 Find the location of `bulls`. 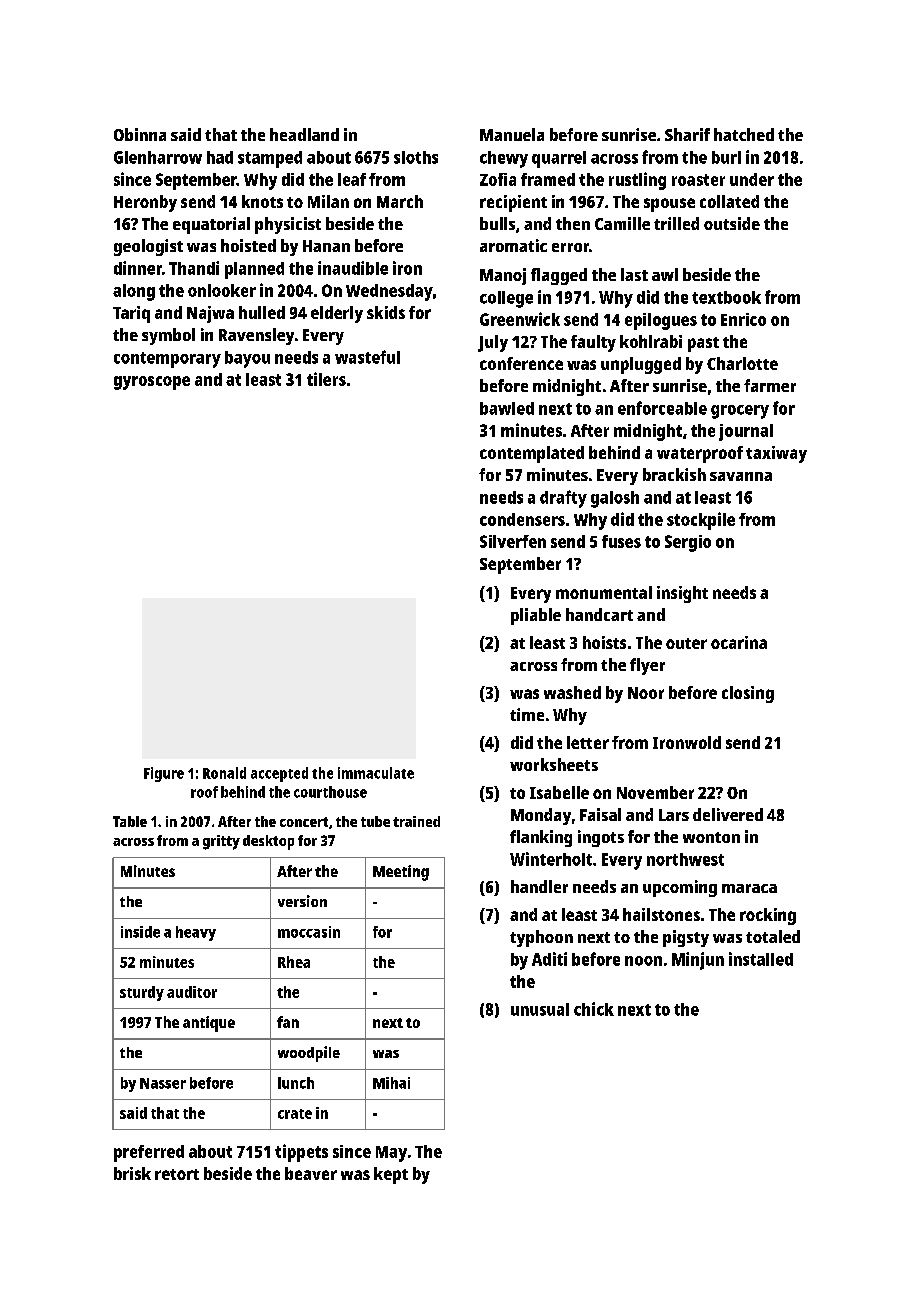

bulls is located at coordinates (497, 223).
